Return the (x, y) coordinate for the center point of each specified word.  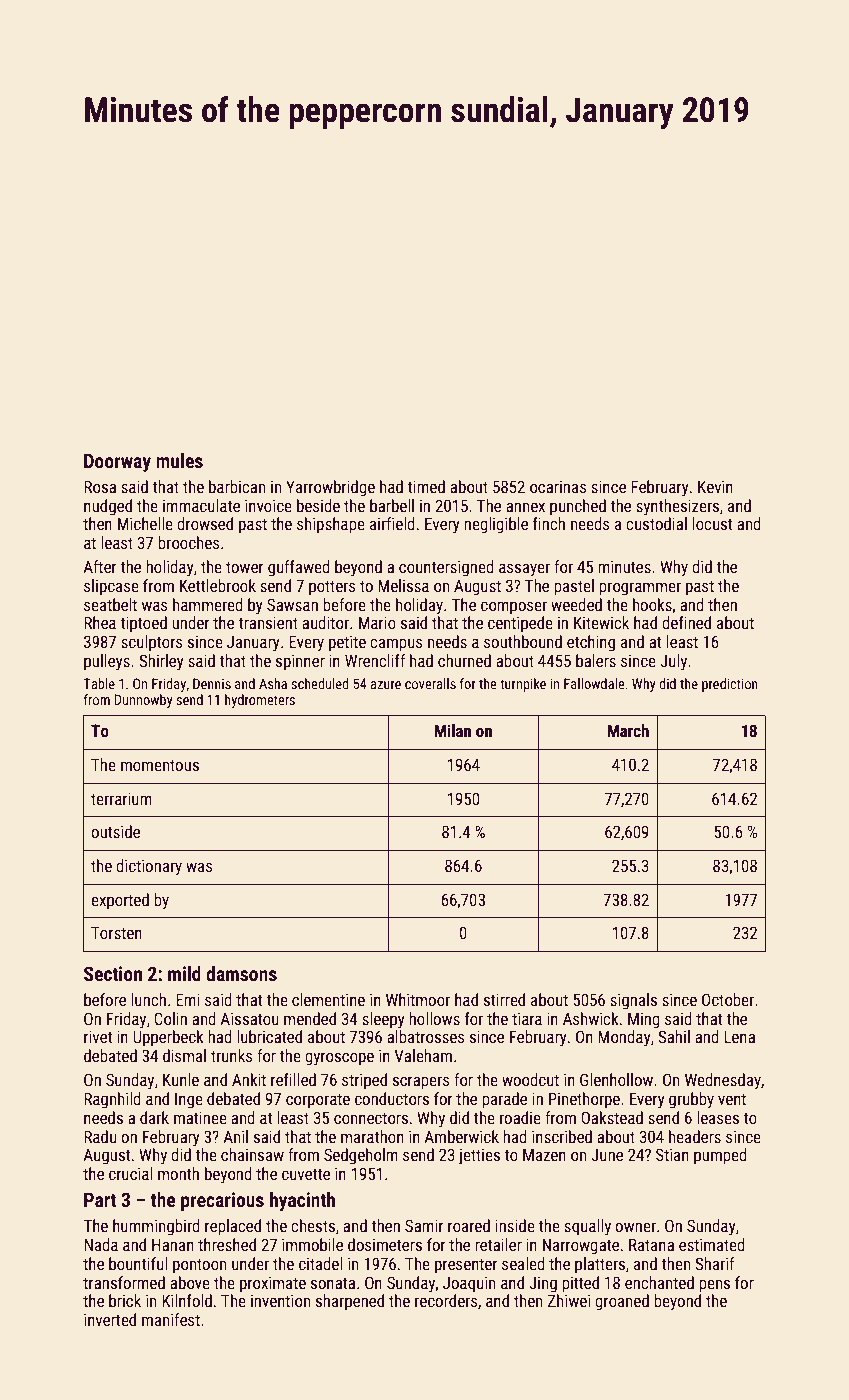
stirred (504, 999)
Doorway (117, 462)
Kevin (715, 486)
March (628, 730)
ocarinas (558, 487)
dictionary (149, 867)
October (728, 999)
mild (184, 973)
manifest (171, 1319)
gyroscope (339, 1059)
